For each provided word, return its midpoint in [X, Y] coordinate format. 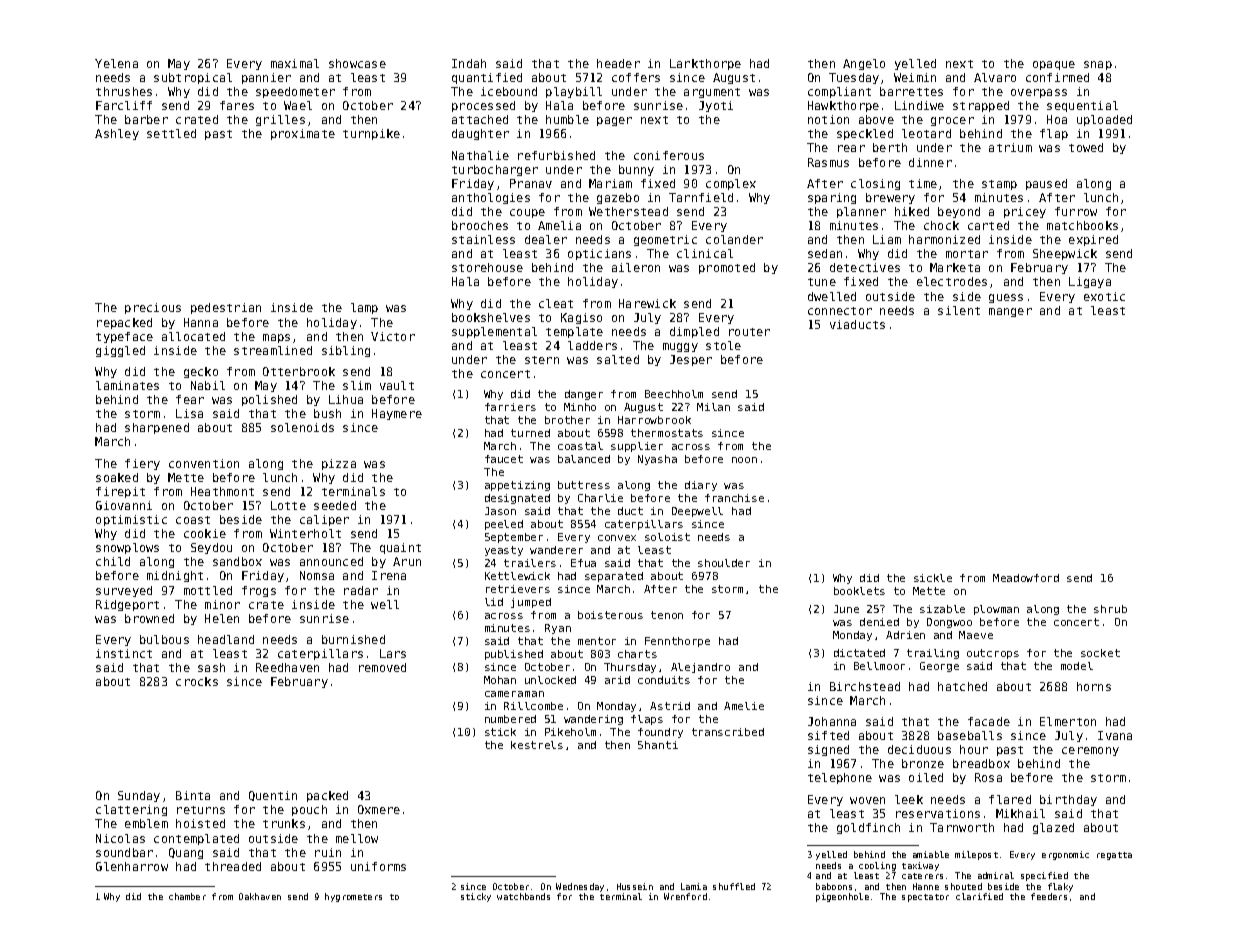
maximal [295, 63]
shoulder [724, 563]
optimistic [131, 520]
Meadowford [1026, 578]
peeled [504, 525]
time [923, 183]
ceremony [1090, 751]
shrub [1110, 609]
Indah [469, 63]
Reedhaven [287, 667]
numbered [510, 719]
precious [153, 308]
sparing [832, 198]
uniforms [378, 866]
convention [204, 463]
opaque [1054, 65]
